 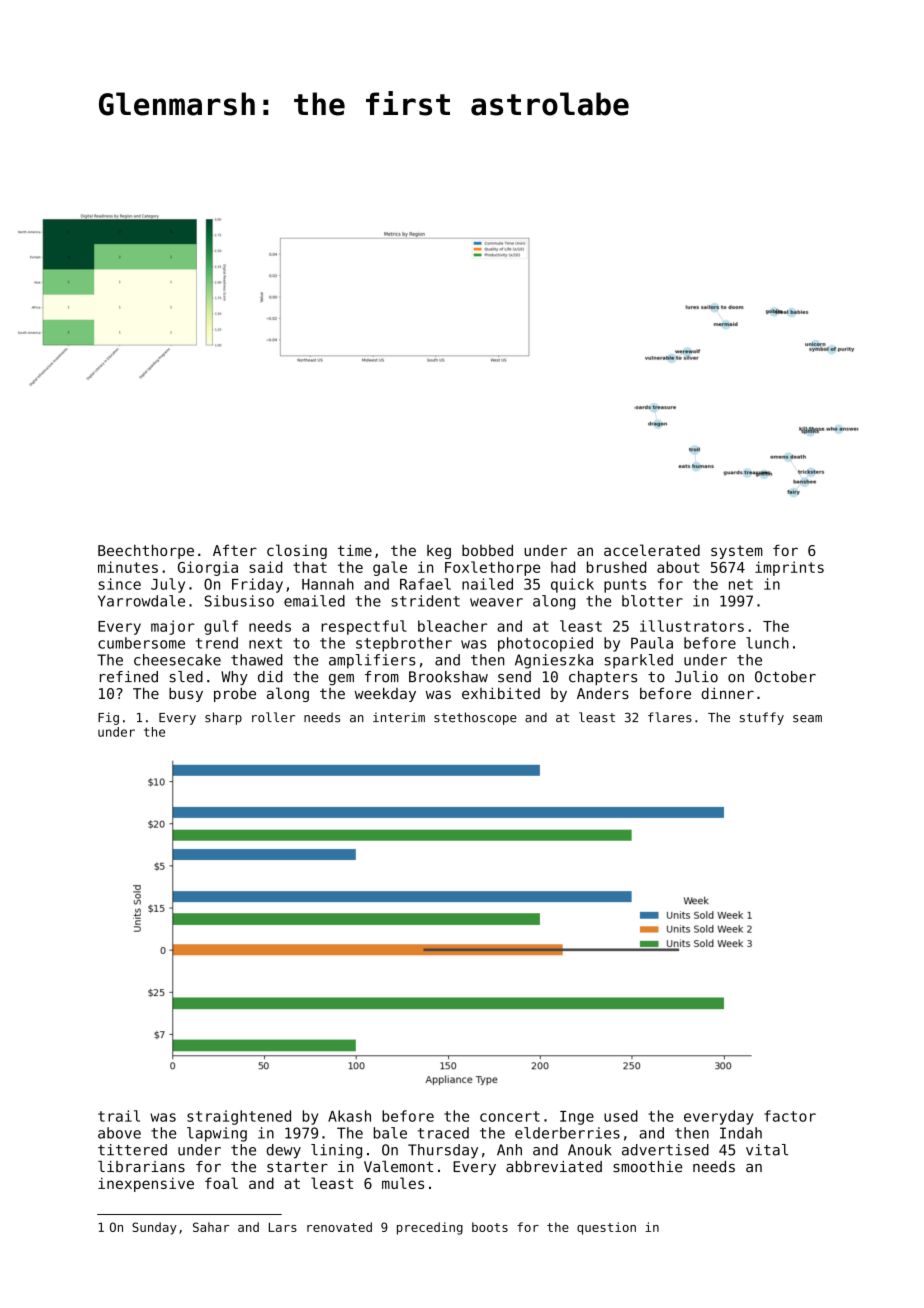 What do you see at coordinates (430, 1228) in the screenshot?
I see `preceding` at bounding box center [430, 1228].
